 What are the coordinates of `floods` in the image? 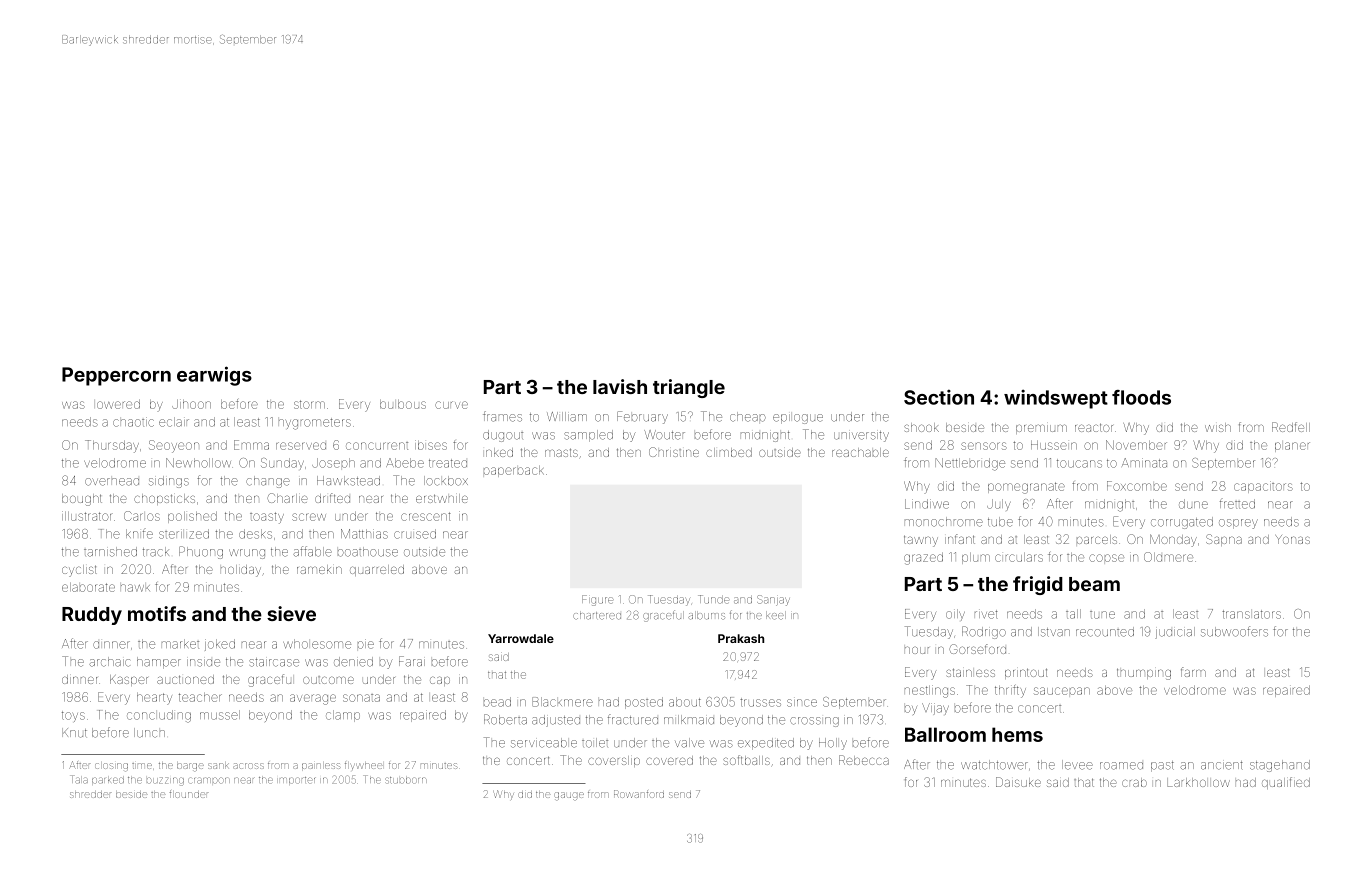 It's located at (1141, 397).
